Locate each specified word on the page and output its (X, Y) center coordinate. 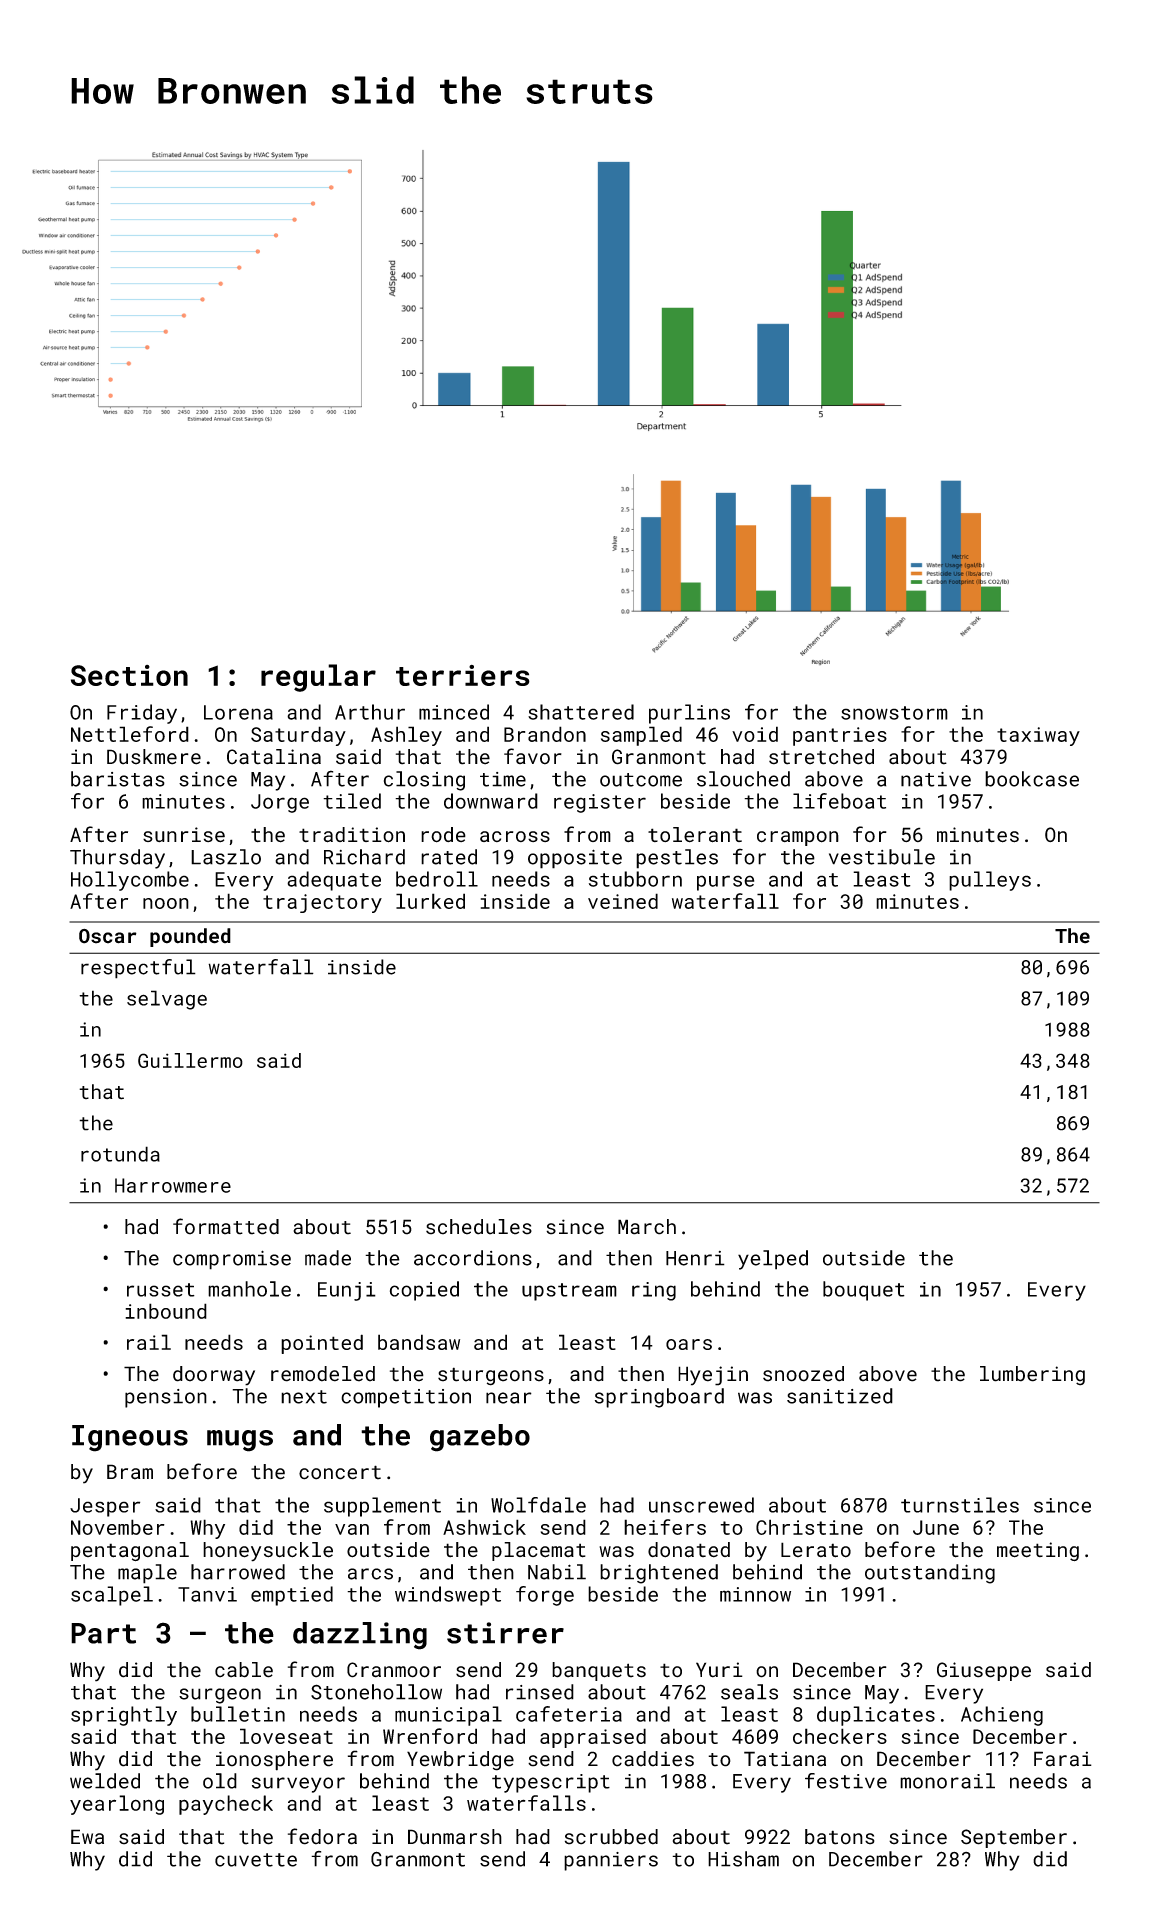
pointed (322, 1344)
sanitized (840, 1396)
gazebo (480, 1438)
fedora (322, 1836)
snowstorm (894, 713)
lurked (430, 901)
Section (129, 675)
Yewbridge (460, 1761)
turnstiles (960, 1505)
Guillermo (190, 1060)
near (509, 1398)
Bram (130, 1472)
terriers (463, 675)
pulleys (990, 881)
